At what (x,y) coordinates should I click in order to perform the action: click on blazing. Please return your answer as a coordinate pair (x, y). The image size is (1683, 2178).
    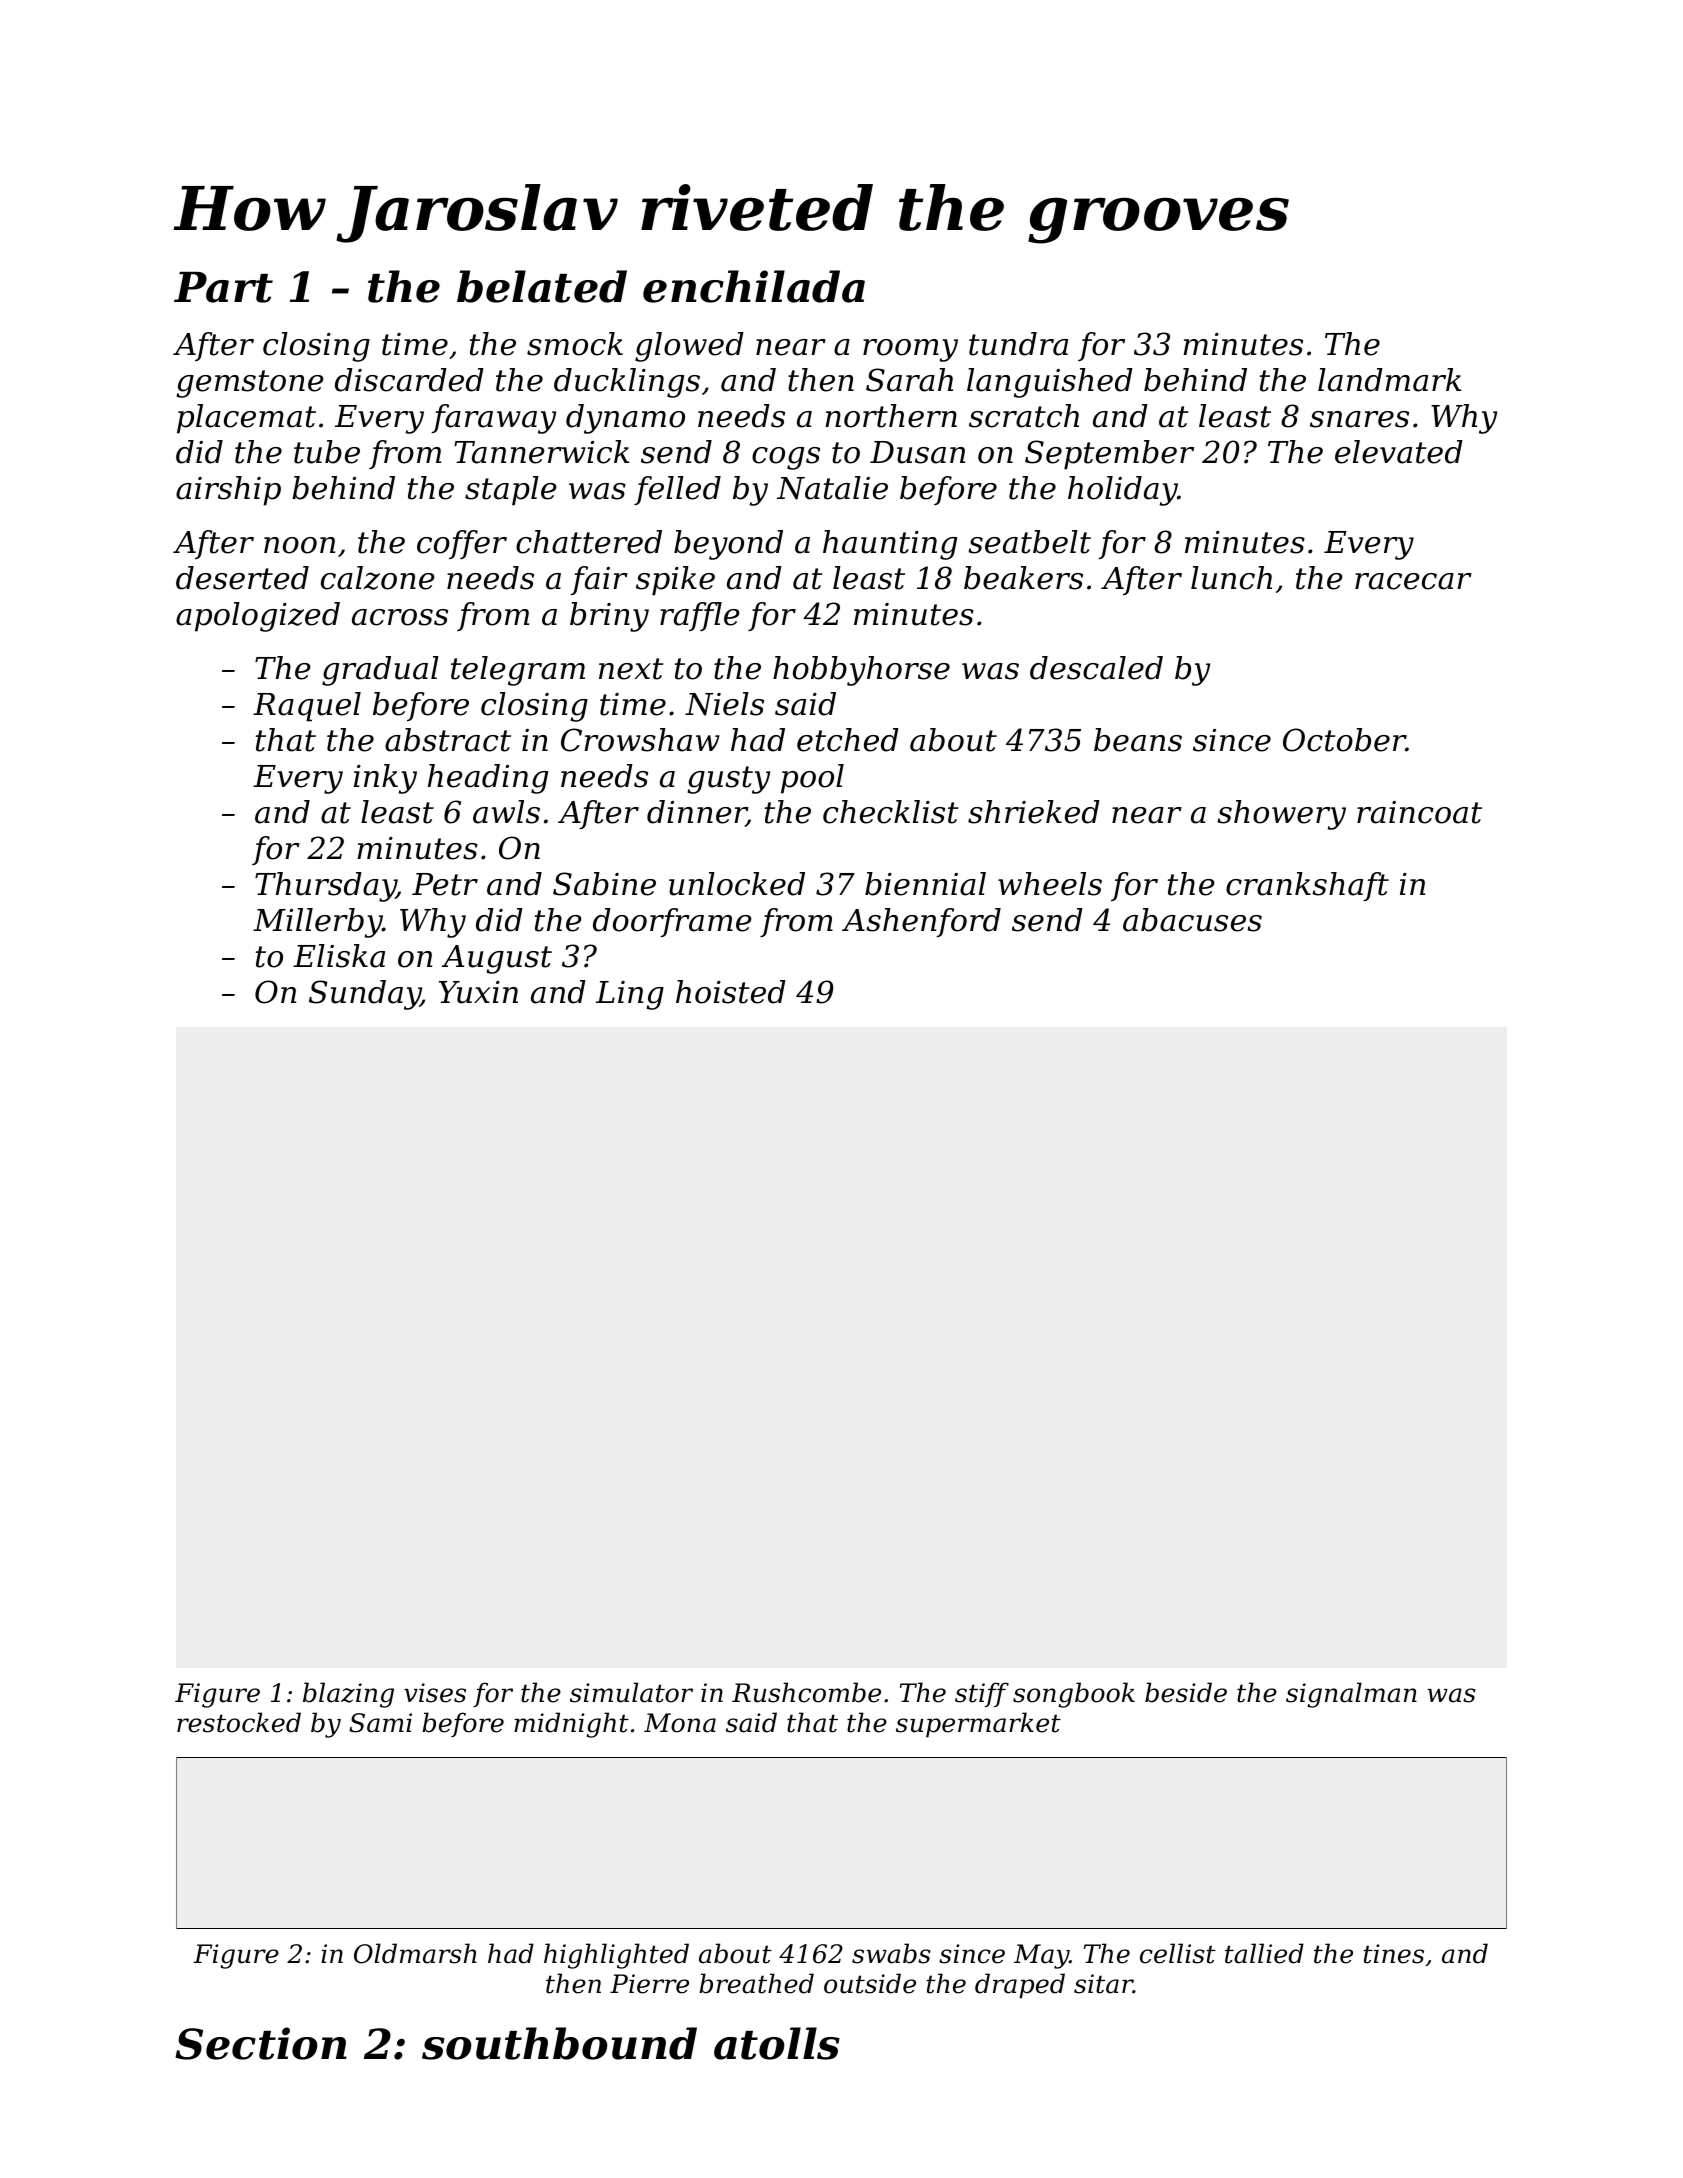
    Looking at the image, I should click on (348, 1695).
